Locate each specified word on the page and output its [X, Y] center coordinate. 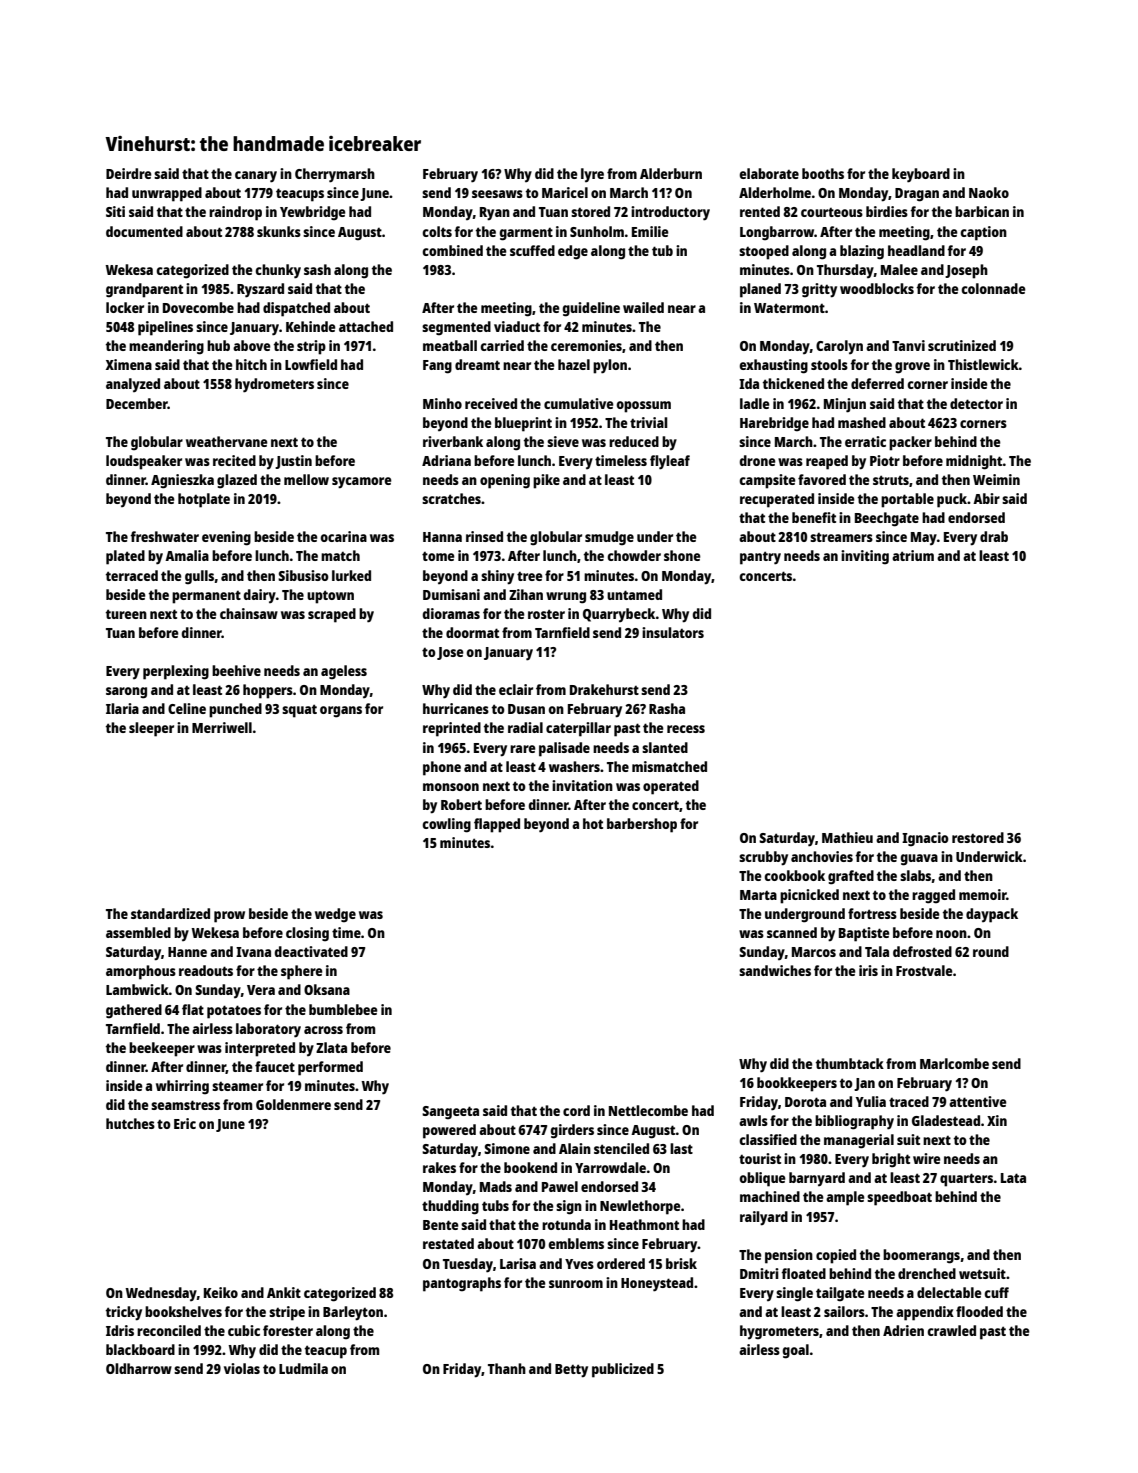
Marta [758, 895]
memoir [983, 894]
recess [686, 729]
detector [976, 403]
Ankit [284, 1292]
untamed [634, 594]
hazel [574, 364]
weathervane [227, 441]
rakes [439, 1167]
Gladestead [946, 1120]
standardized [170, 913]
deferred [877, 383]
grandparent [144, 290]
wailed [643, 307]
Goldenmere [293, 1104]
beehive [236, 670]
